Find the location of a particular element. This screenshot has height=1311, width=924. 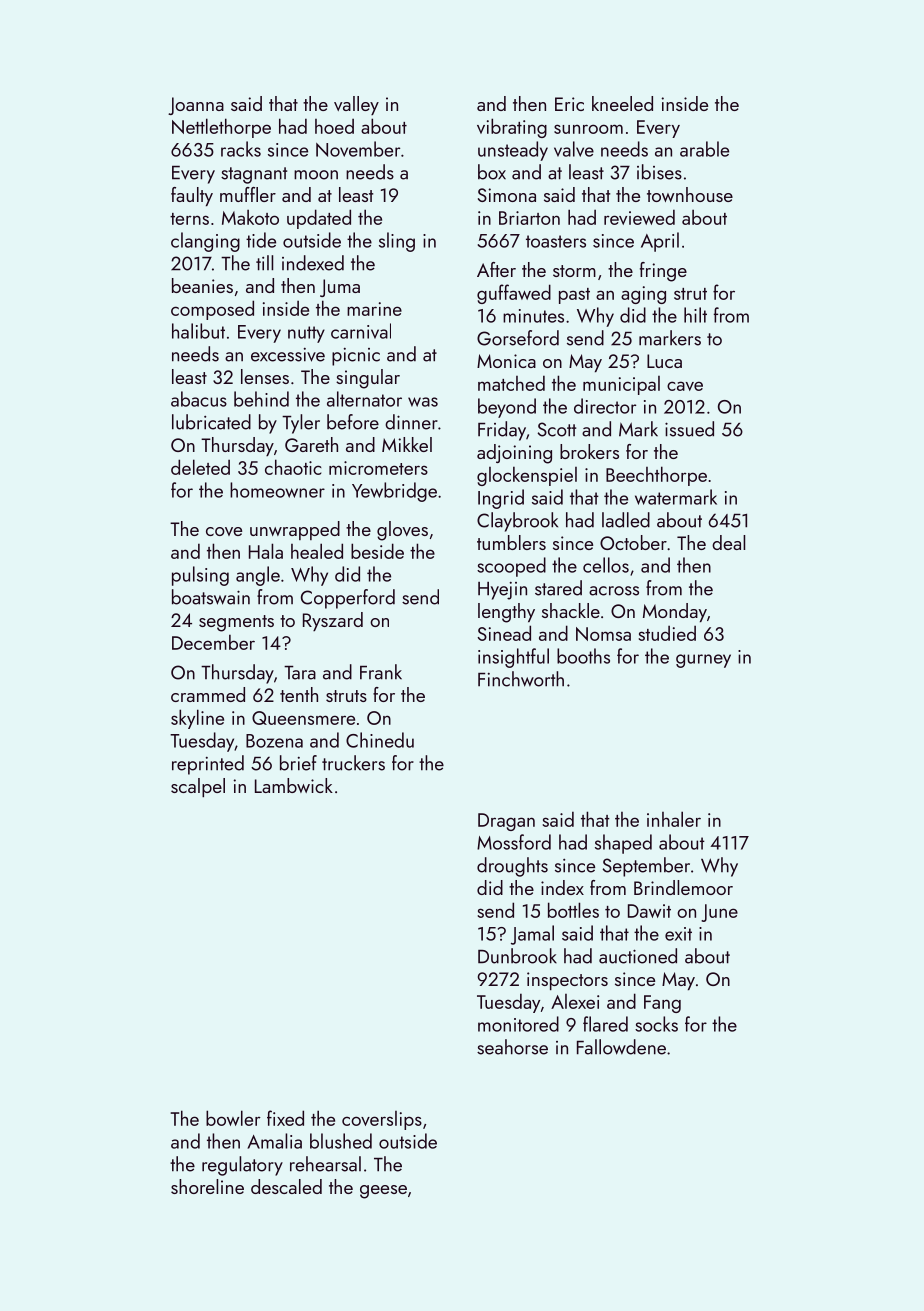

Lambwick is located at coordinates (294, 785).
